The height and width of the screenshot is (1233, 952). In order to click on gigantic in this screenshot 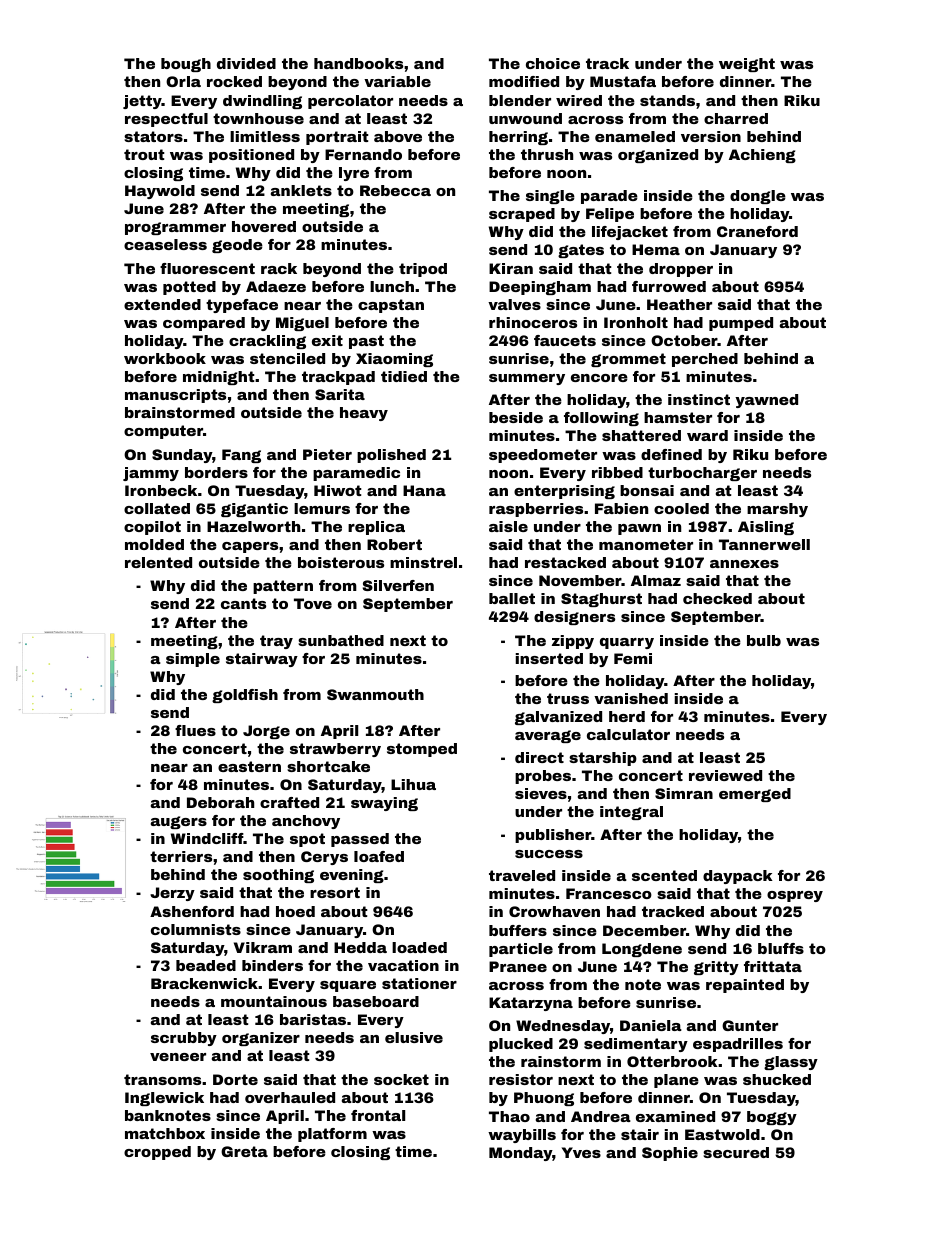, I will do `click(254, 510)`.
